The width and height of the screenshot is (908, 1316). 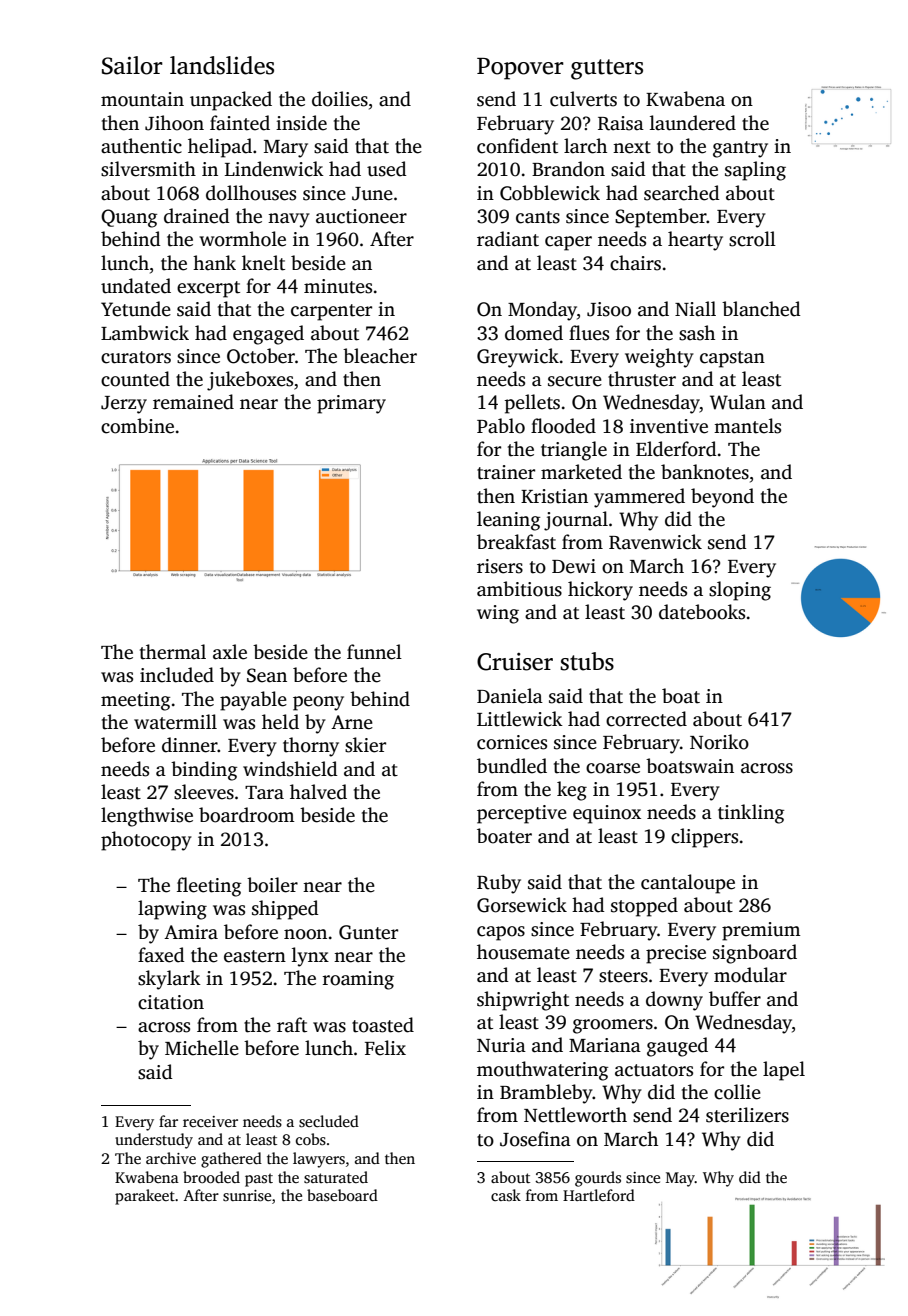 I want to click on archive, so click(x=171, y=1158).
